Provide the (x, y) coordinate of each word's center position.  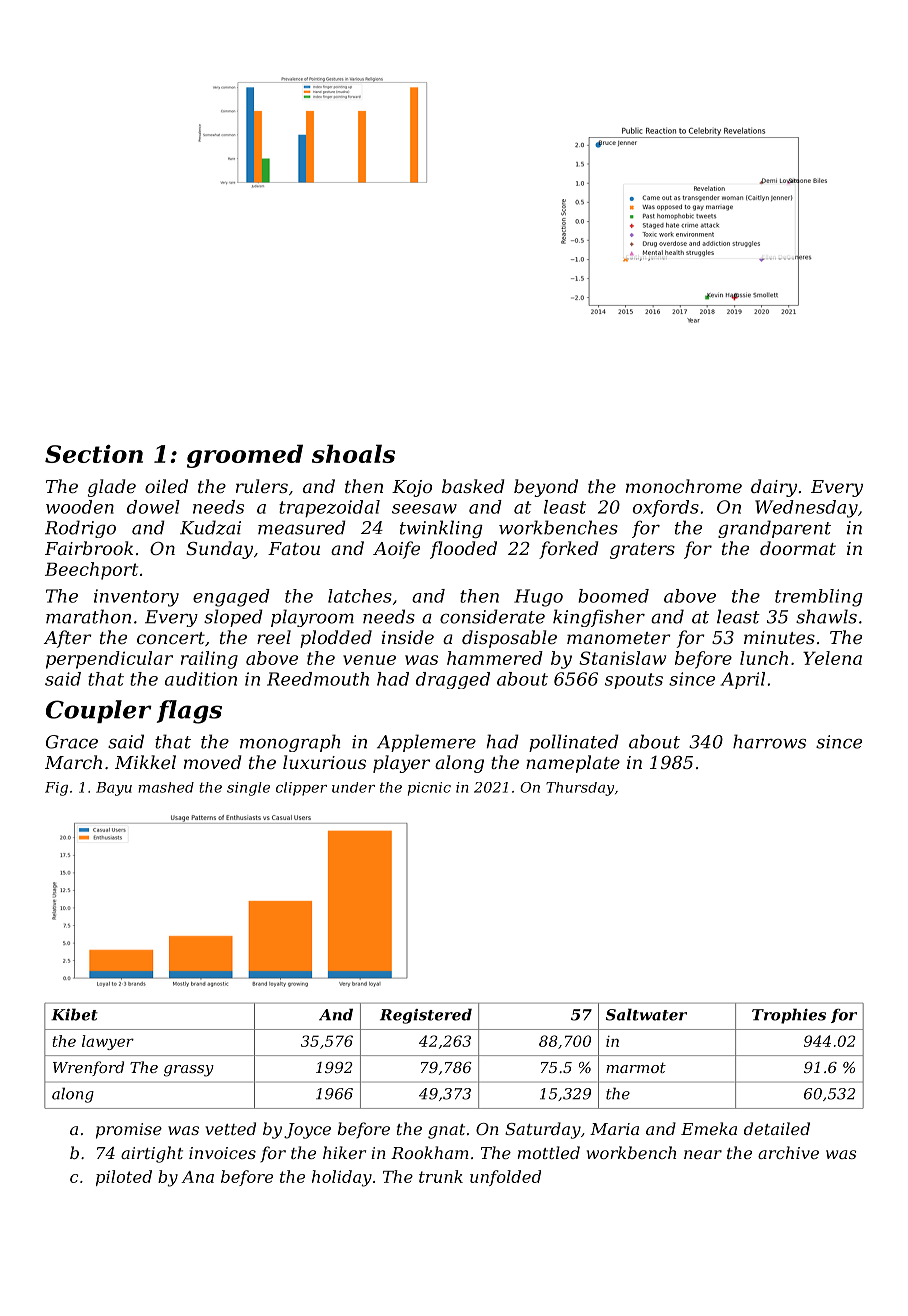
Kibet (74, 1014)
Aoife (396, 550)
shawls (826, 616)
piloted (124, 1178)
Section (94, 454)
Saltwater (646, 1014)
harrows (769, 741)
